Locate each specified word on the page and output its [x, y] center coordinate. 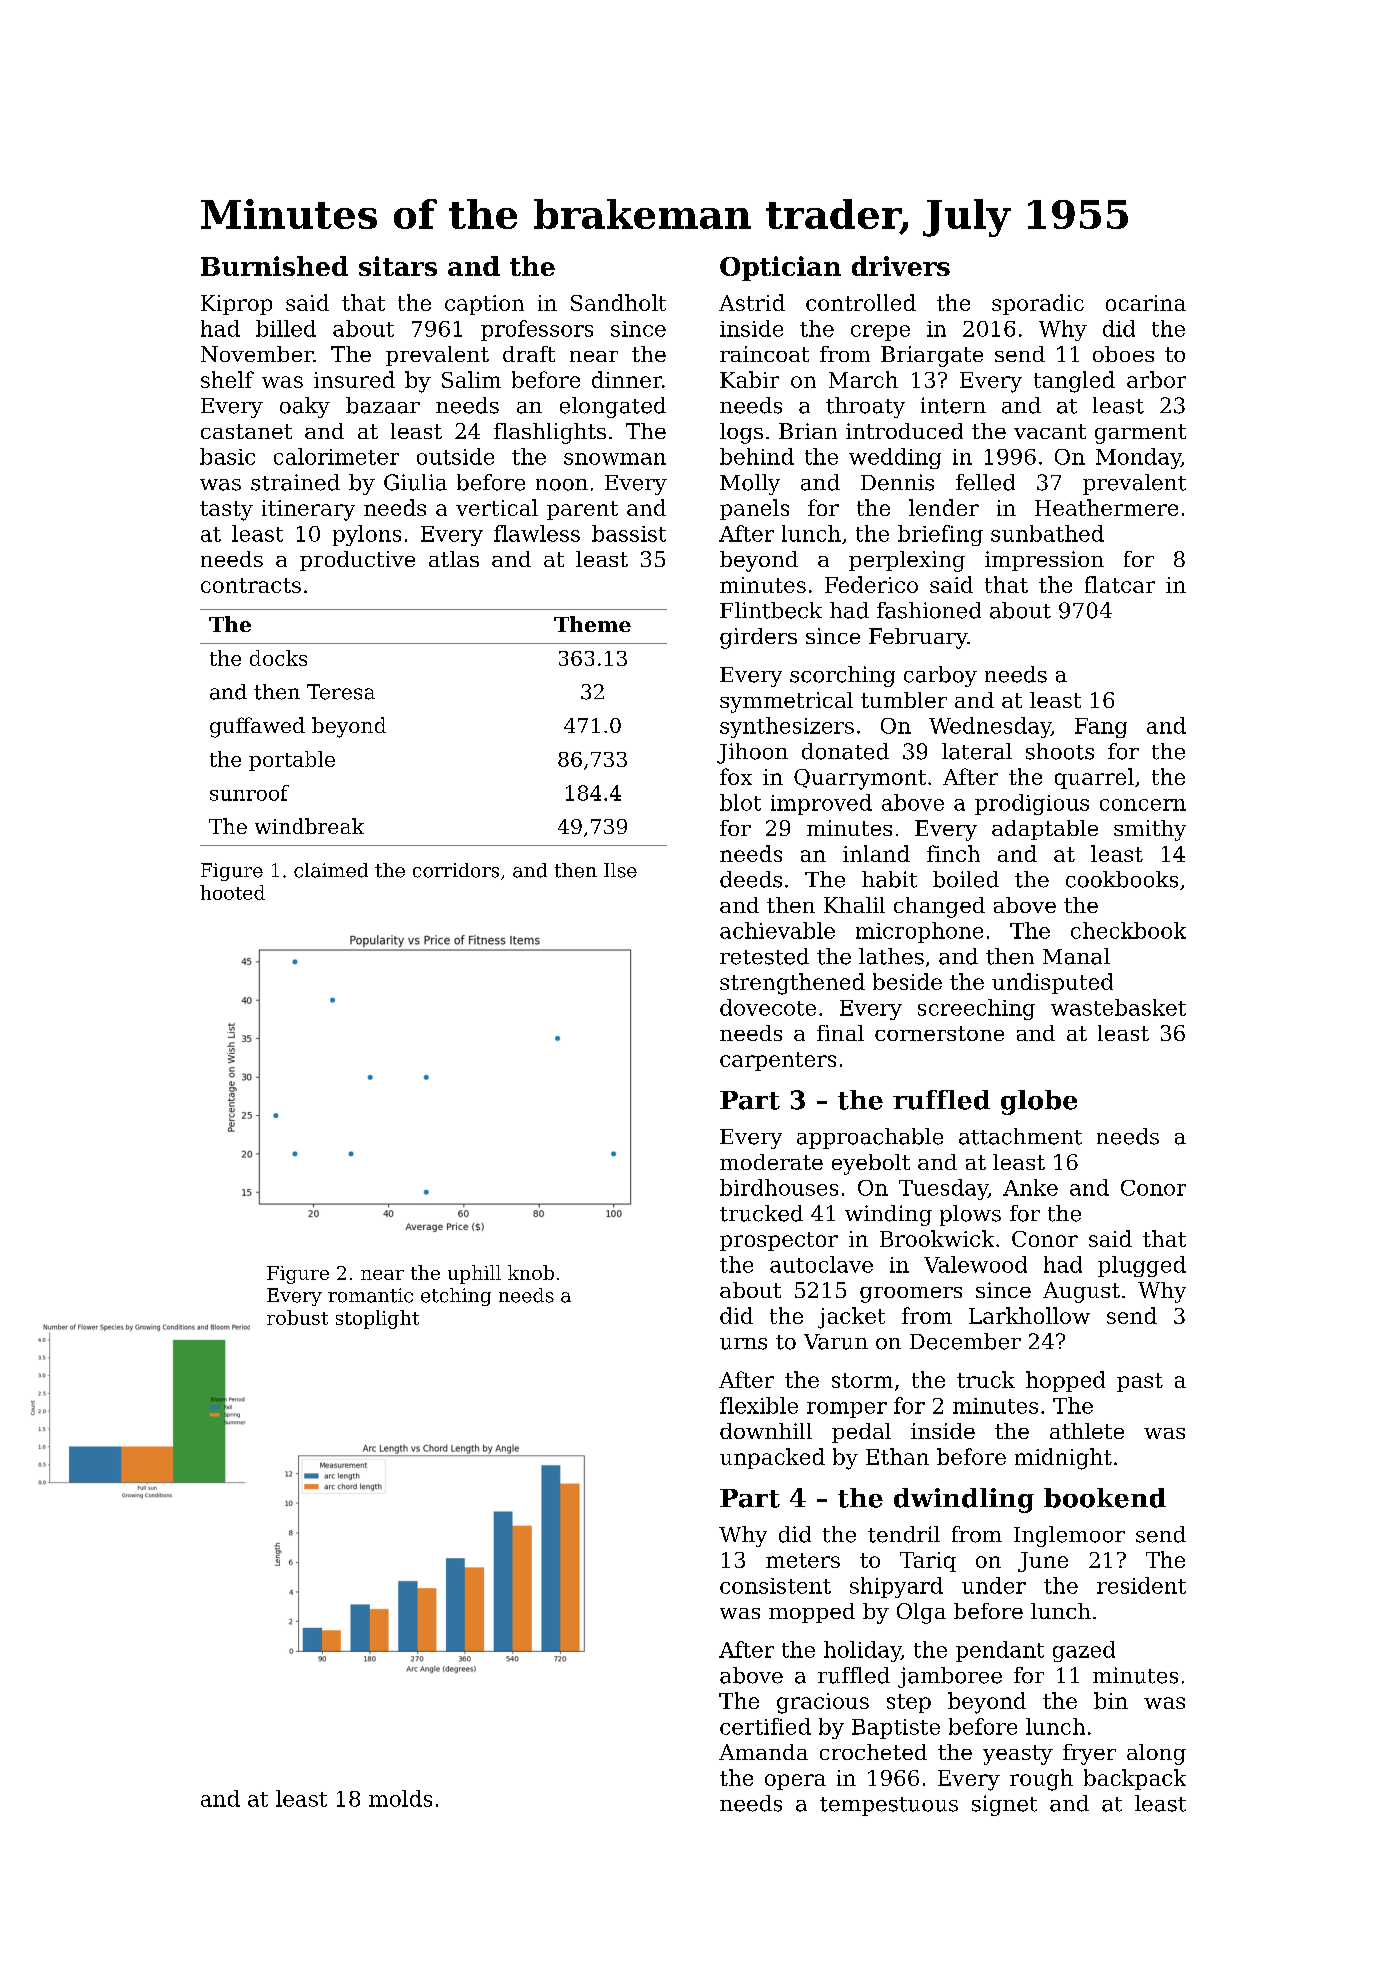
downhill [766, 1431]
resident [1141, 1585]
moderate [771, 1162]
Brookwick [937, 1238]
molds [400, 1798]
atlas [454, 559]
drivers [901, 266]
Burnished [274, 266]
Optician [780, 268]
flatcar [1120, 584]
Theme [592, 624]
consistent [775, 1586]
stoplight [377, 1319]
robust [297, 1317]
